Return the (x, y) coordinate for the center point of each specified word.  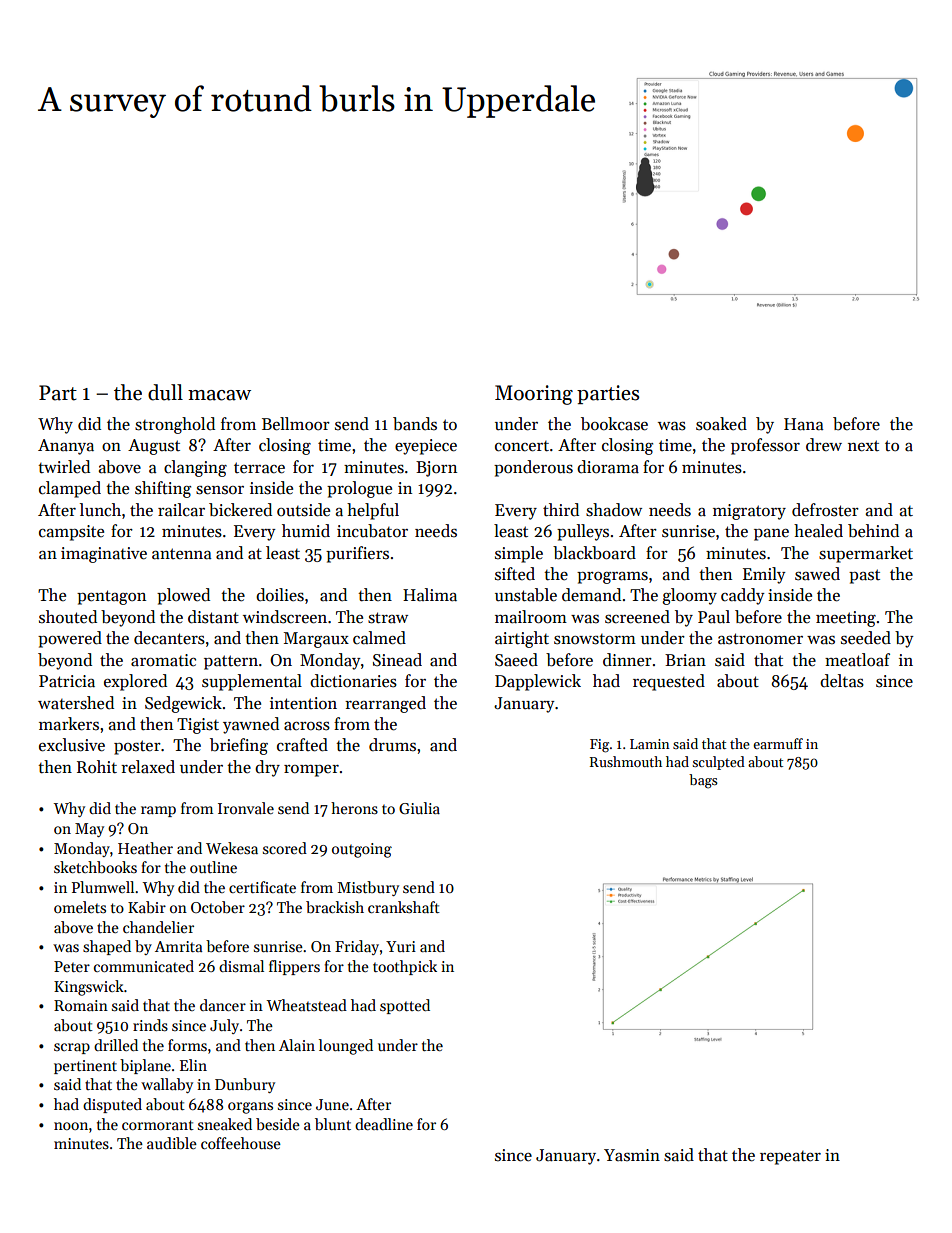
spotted (405, 1006)
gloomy (689, 596)
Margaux (316, 640)
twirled (64, 467)
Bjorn (436, 469)
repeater (790, 1158)
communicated (144, 966)
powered (70, 639)
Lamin (650, 744)
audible (172, 1143)
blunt (333, 1124)
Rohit (97, 767)
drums (392, 745)
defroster (825, 510)
